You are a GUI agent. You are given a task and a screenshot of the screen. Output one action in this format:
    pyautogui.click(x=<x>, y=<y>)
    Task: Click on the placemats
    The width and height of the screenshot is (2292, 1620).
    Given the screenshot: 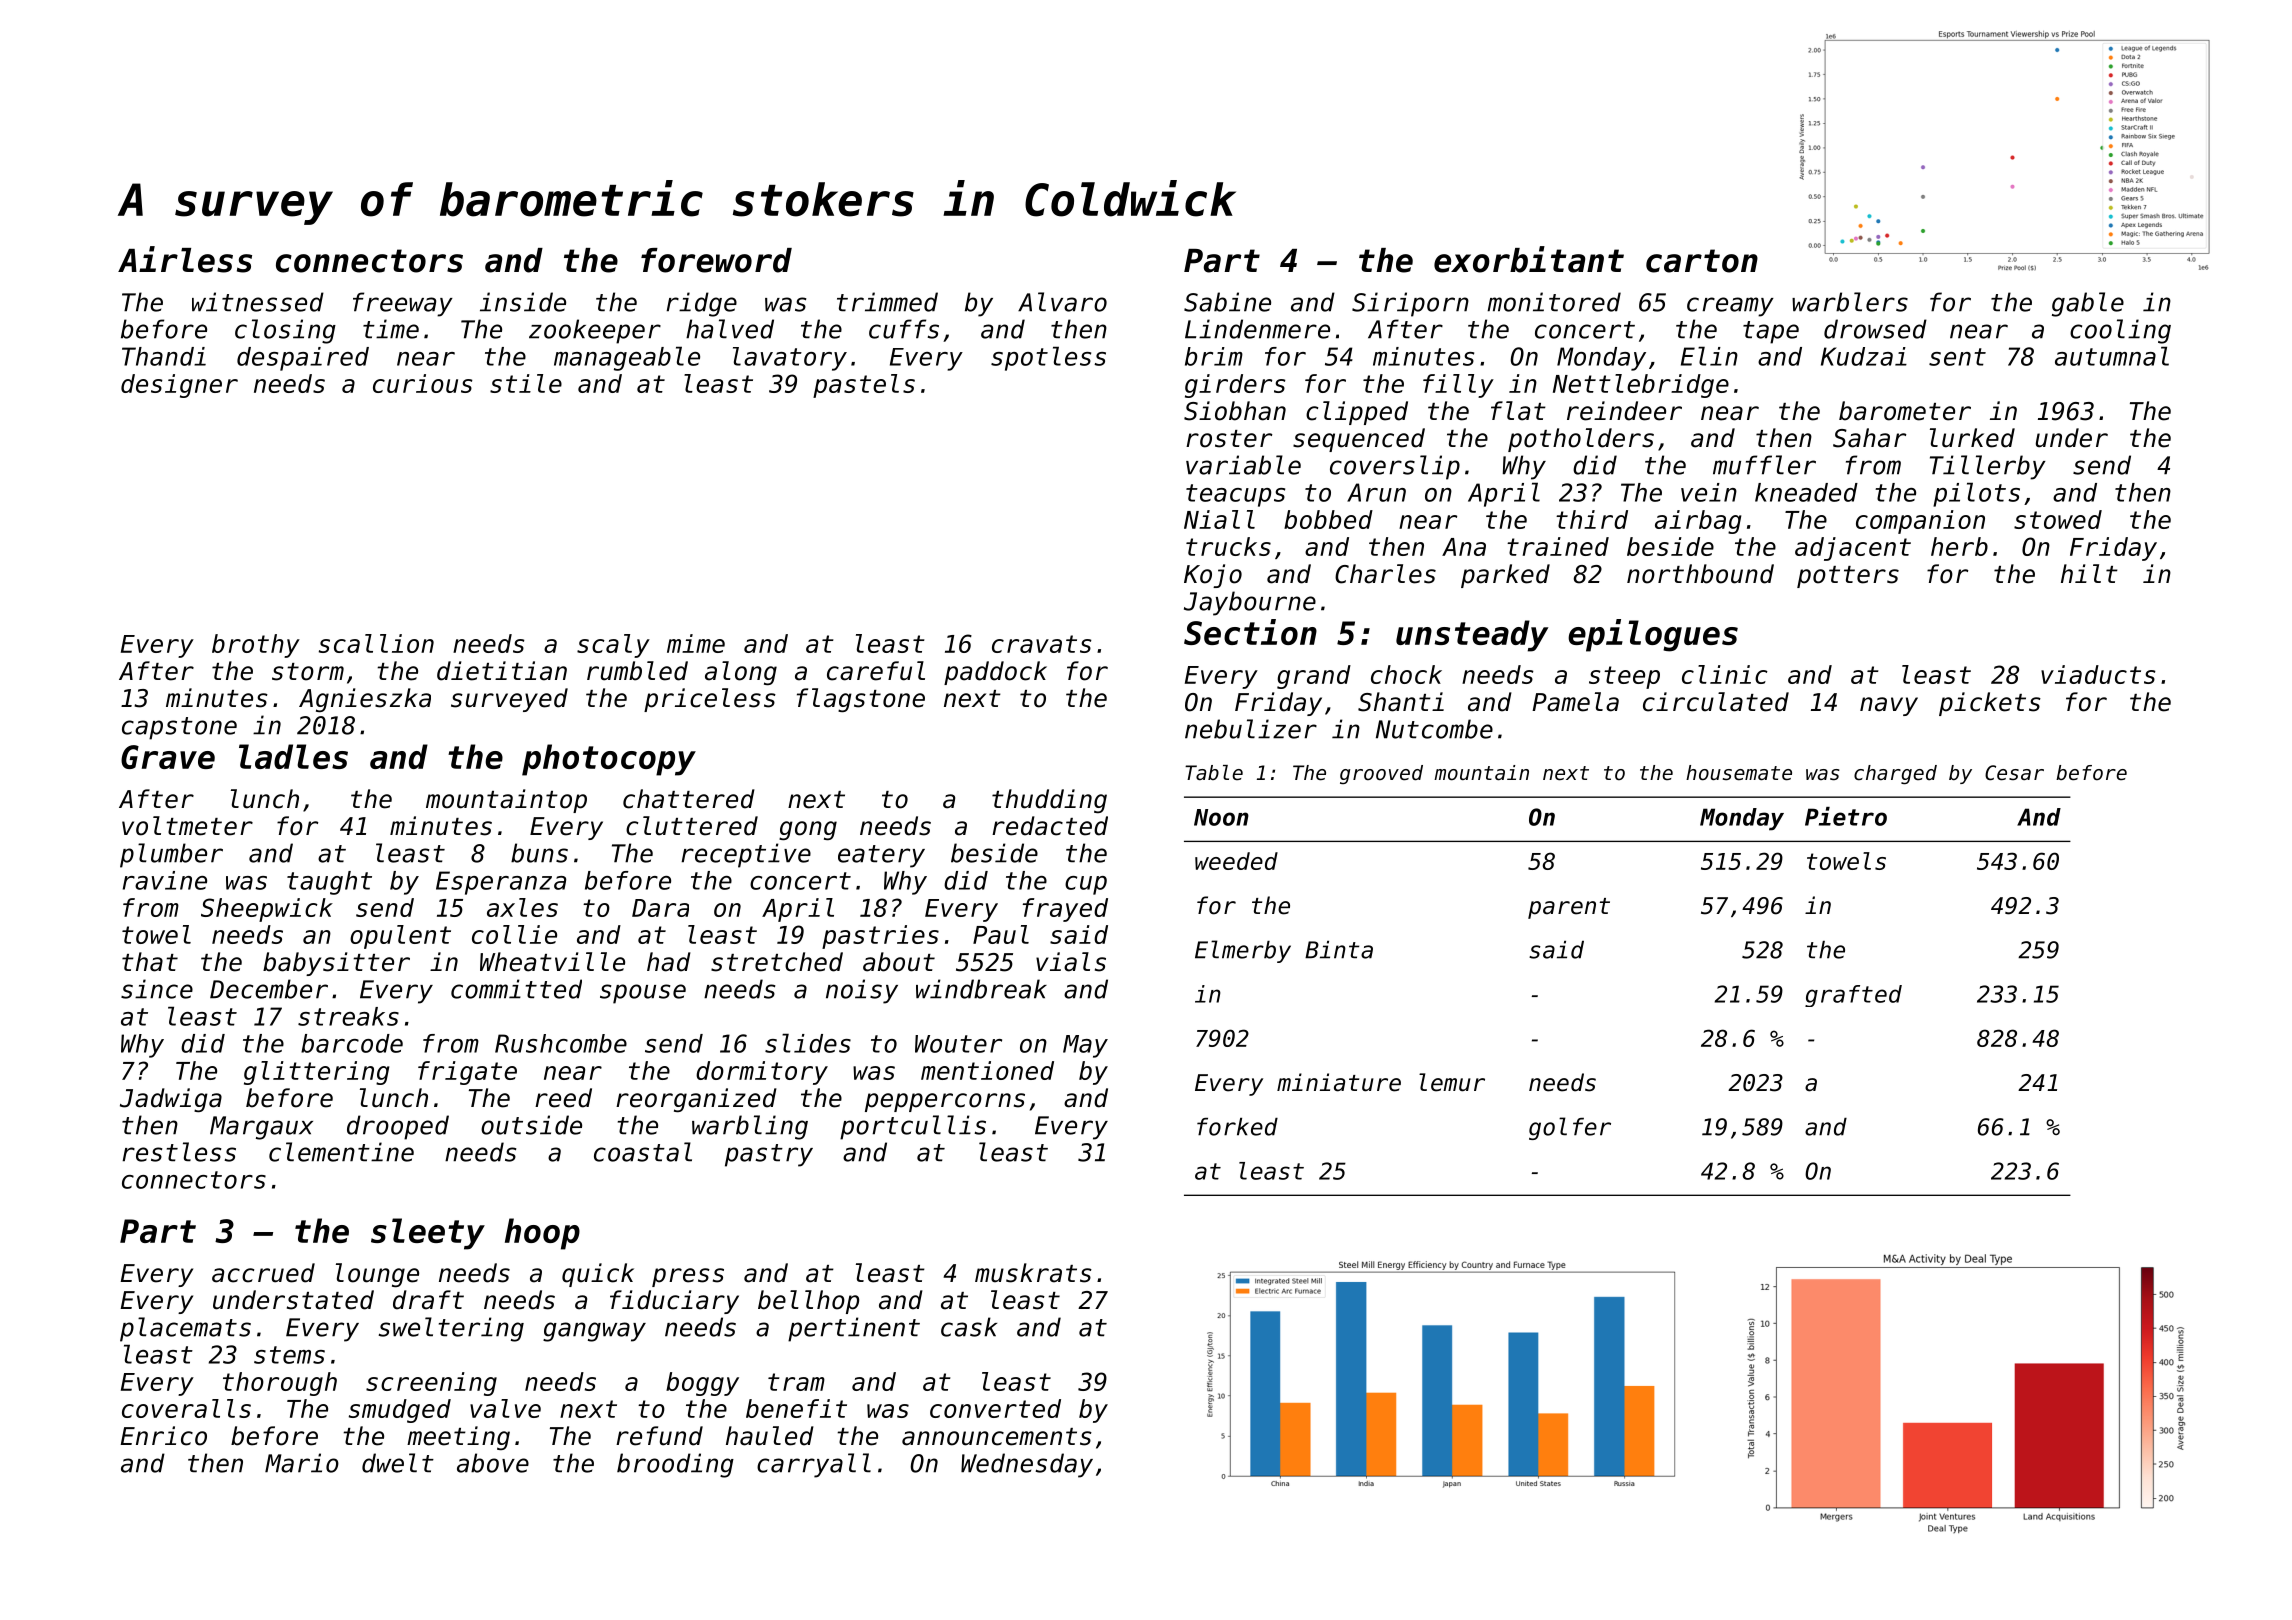 What is the action you would take?
    pyautogui.click(x=185, y=1329)
